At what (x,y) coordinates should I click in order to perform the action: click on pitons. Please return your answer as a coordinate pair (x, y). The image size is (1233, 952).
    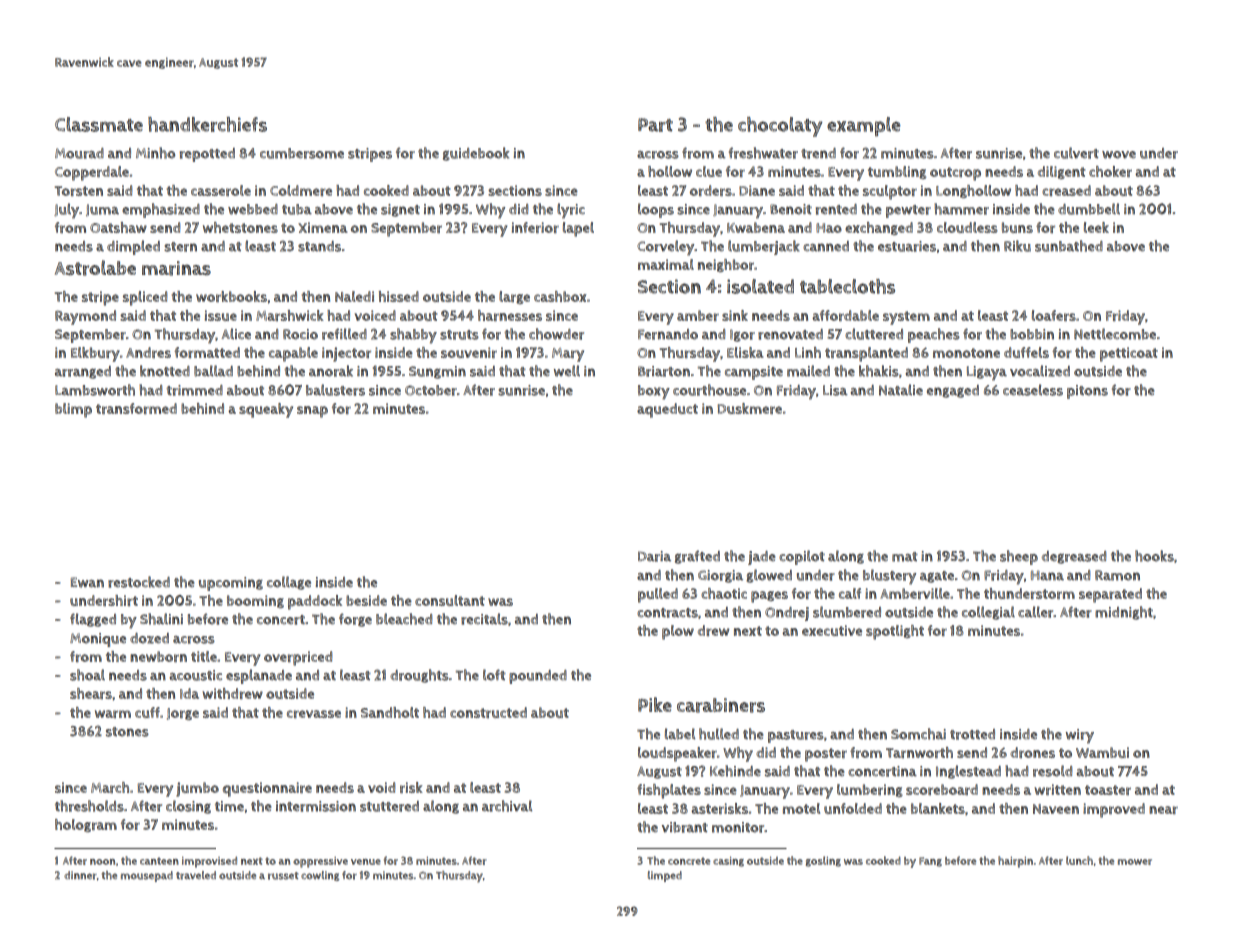
    Looking at the image, I should click on (1087, 392).
